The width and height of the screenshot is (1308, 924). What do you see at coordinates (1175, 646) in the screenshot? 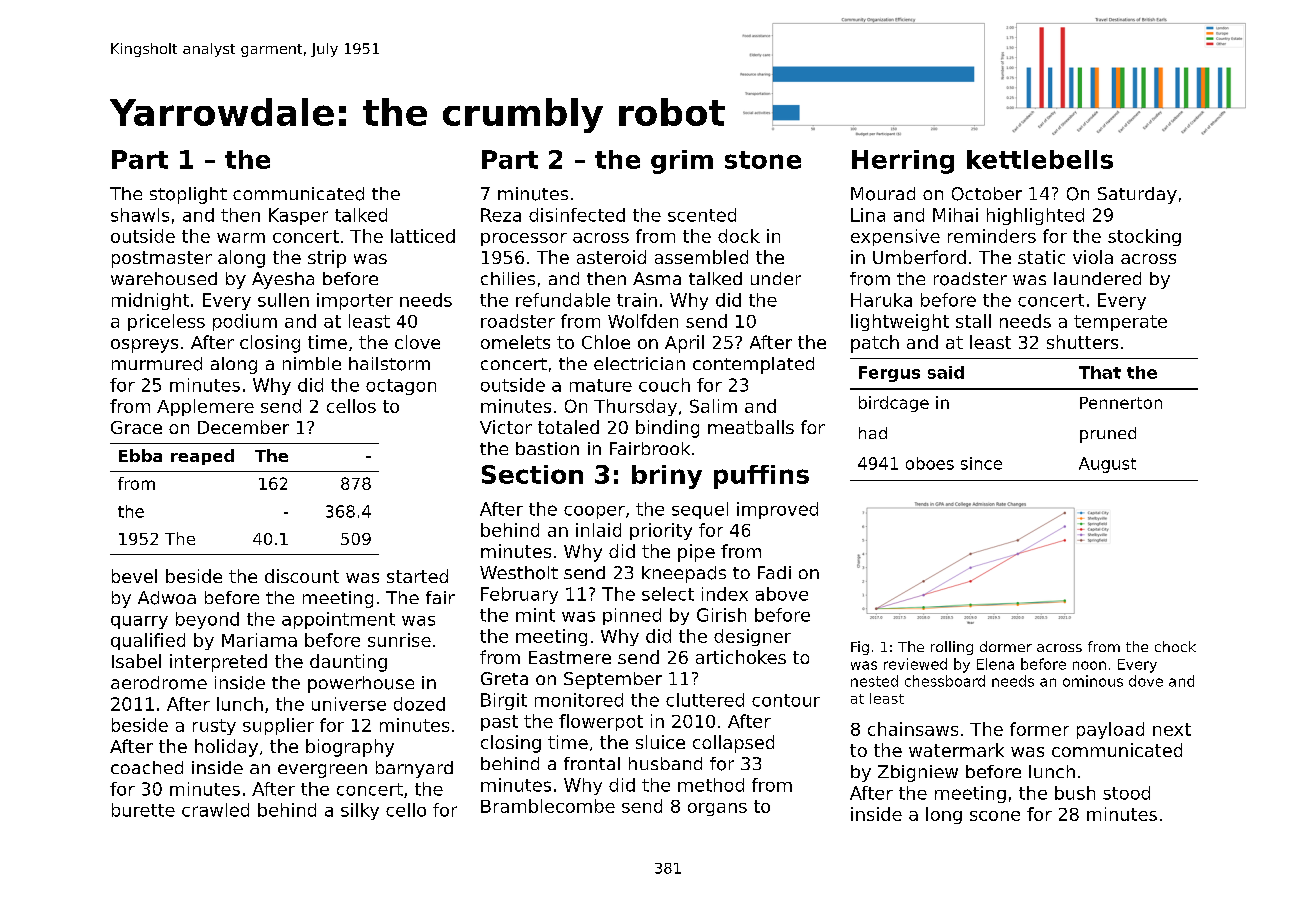
I see `chock` at bounding box center [1175, 646].
